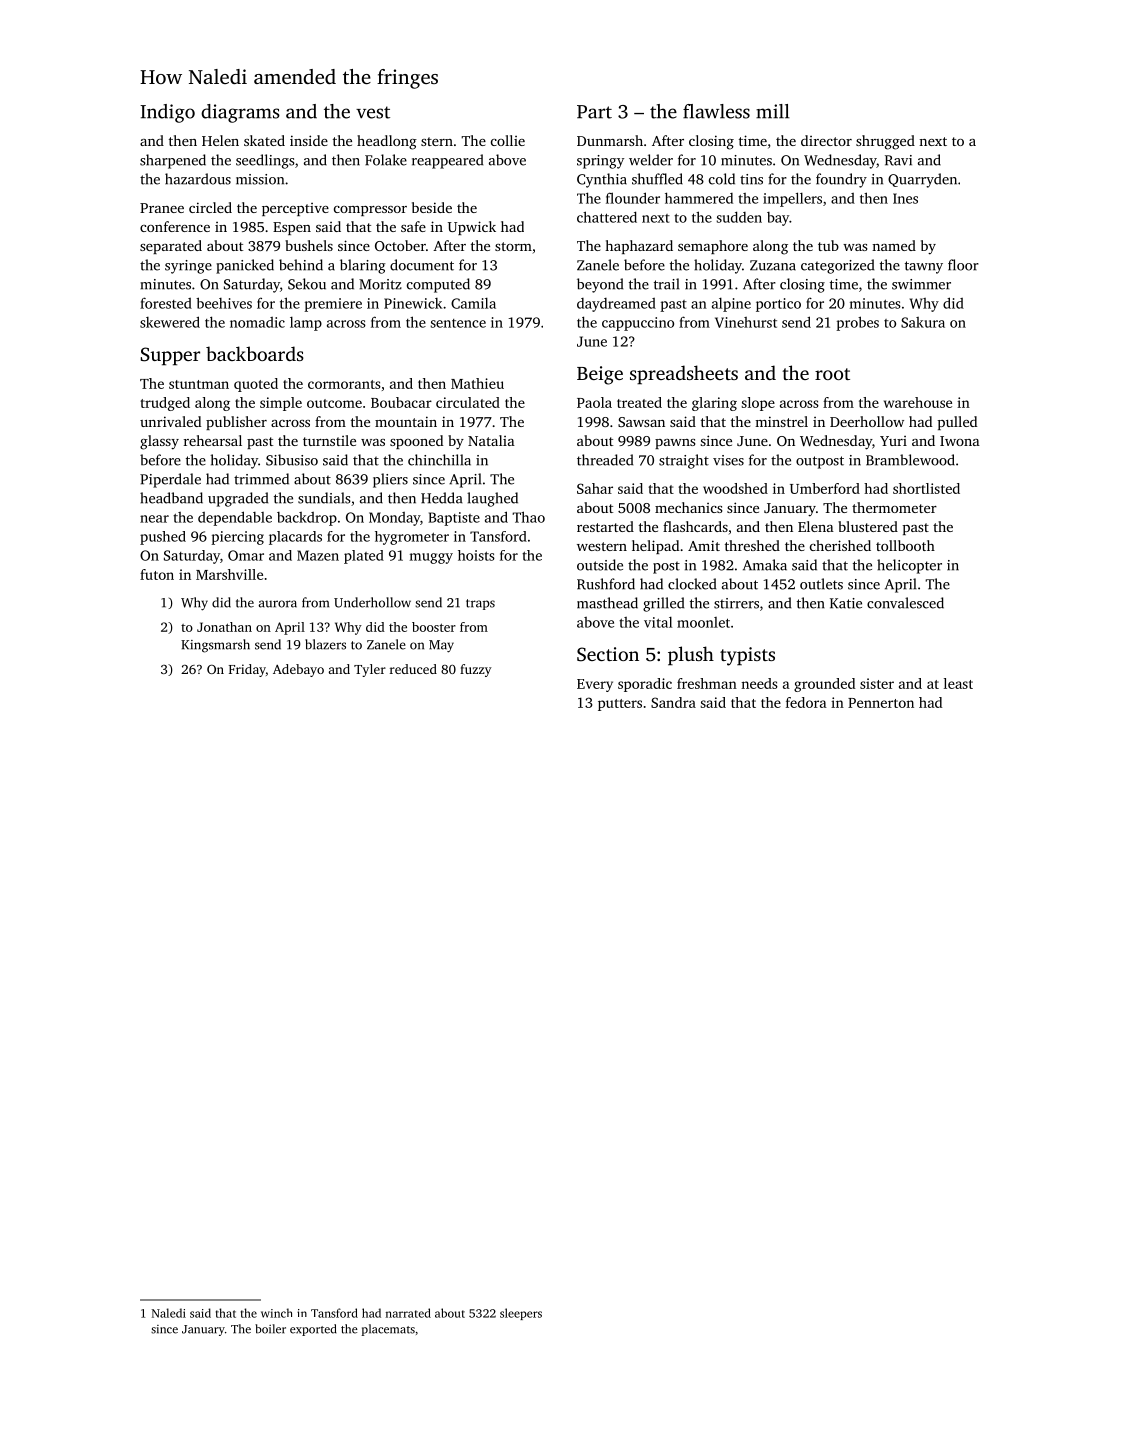  I want to click on shrugged, so click(885, 142).
